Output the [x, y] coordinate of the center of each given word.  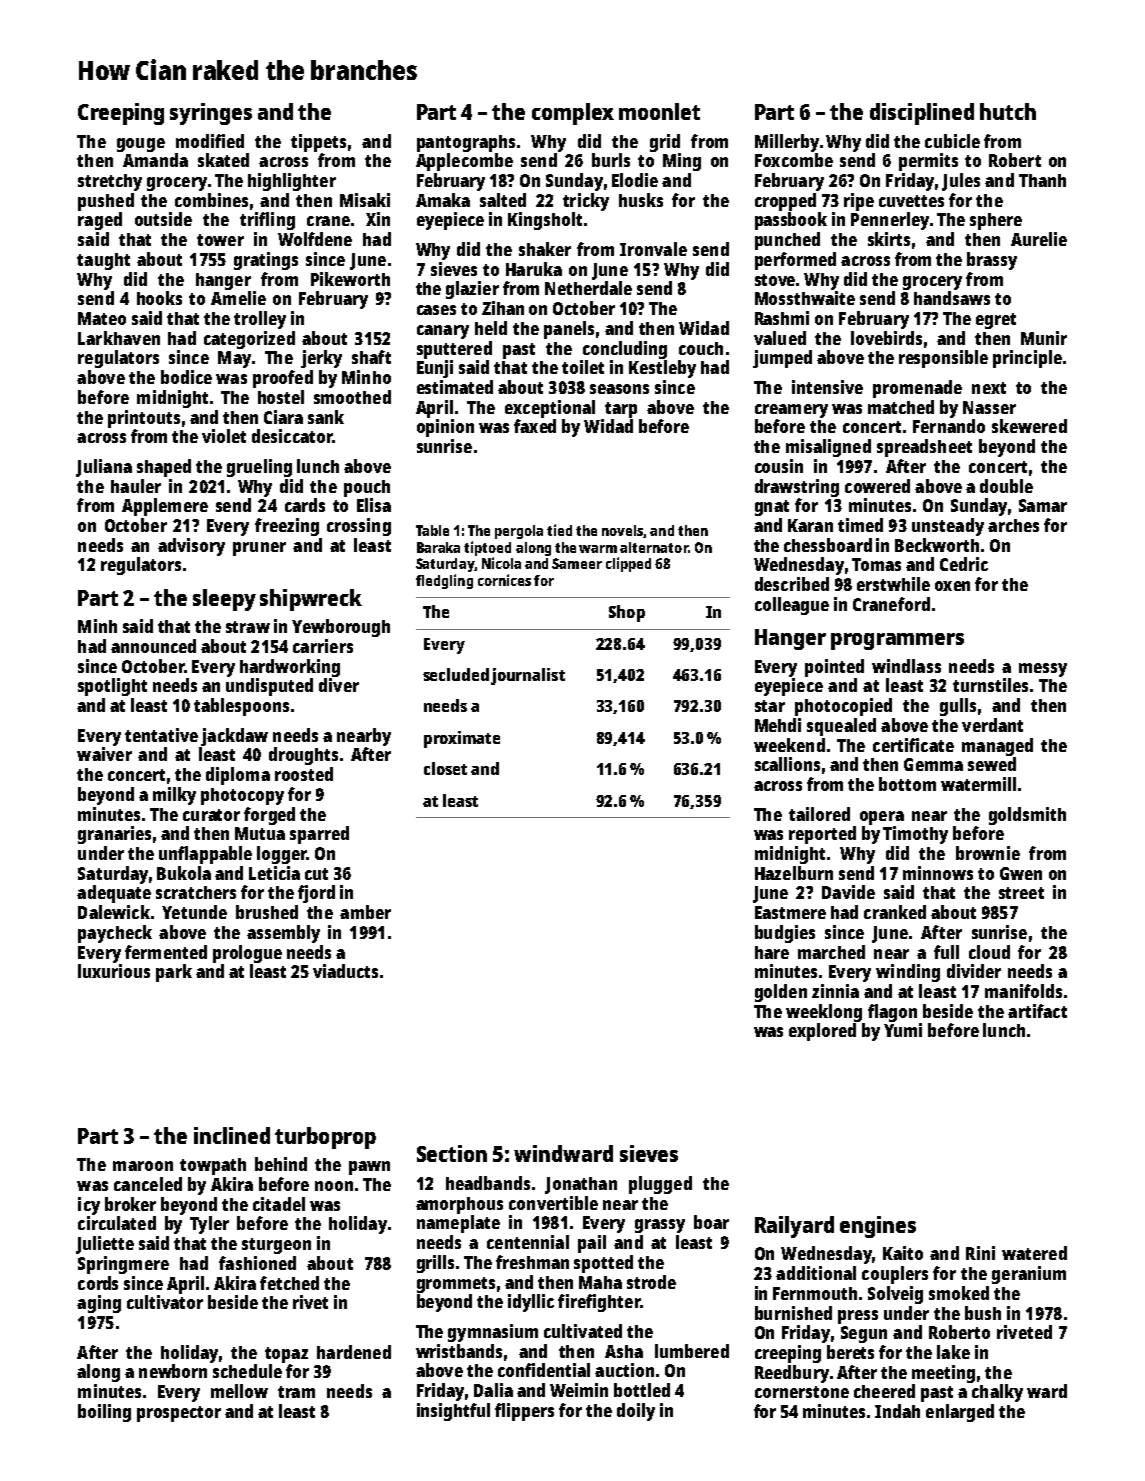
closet [445, 768]
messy [1043, 670]
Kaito [903, 1253]
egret [996, 321]
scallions [787, 764]
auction [624, 1370]
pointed [834, 668]
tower [220, 240]
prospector [179, 1414]
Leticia [274, 873]
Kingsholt [545, 221]
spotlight [112, 687]
